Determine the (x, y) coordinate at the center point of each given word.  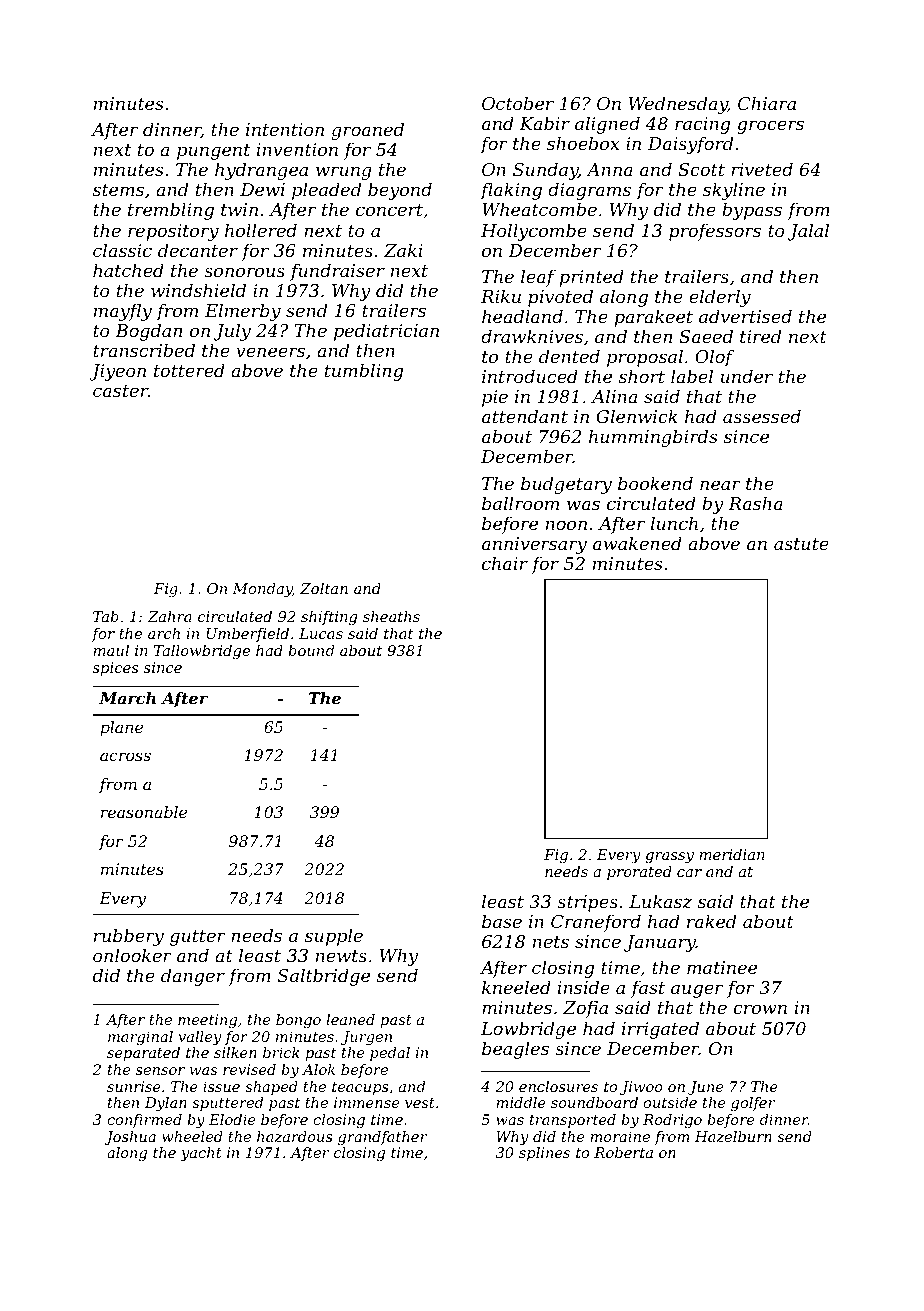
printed (591, 278)
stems (118, 190)
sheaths (391, 616)
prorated (639, 873)
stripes (587, 903)
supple (334, 937)
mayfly (123, 312)
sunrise (134, 1086)
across (125, 756)
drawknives (532, 336)
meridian (732, 854)
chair (505, 563)
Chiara (767, 103)
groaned (368, 131)
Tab (106, 616)
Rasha (755, 503)
